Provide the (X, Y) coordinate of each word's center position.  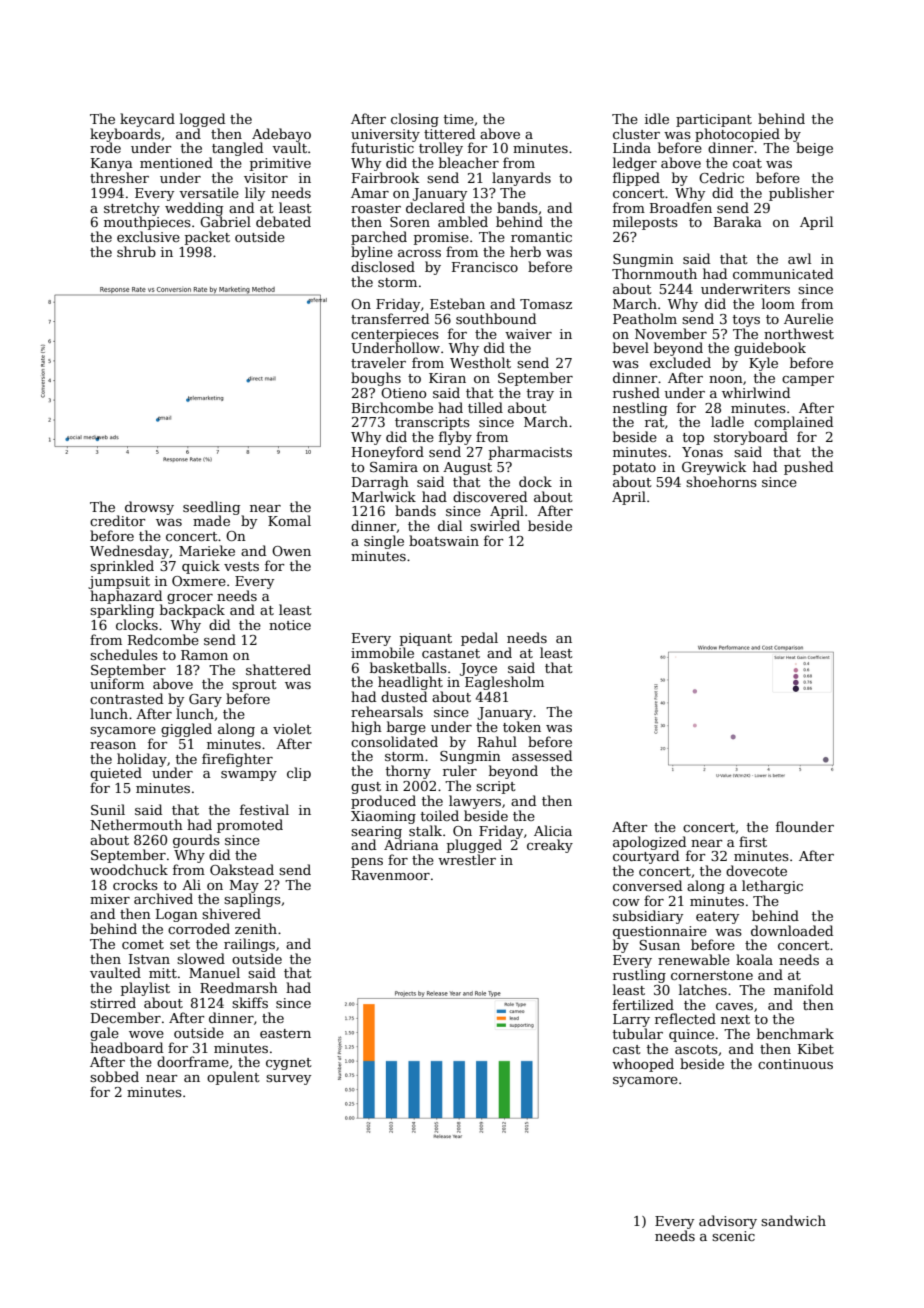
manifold (803, 989)
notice (290, 625)
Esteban (457, 303)
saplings (252, 900)
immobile (382, 652)
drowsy (149, 508)
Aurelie (808, 318)
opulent (233, 1078)
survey (288, 1080)
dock (535, 481)
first (753, 841)
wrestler (467, 859)
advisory (728, 1222)
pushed (808, 468)
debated (283, 221)
